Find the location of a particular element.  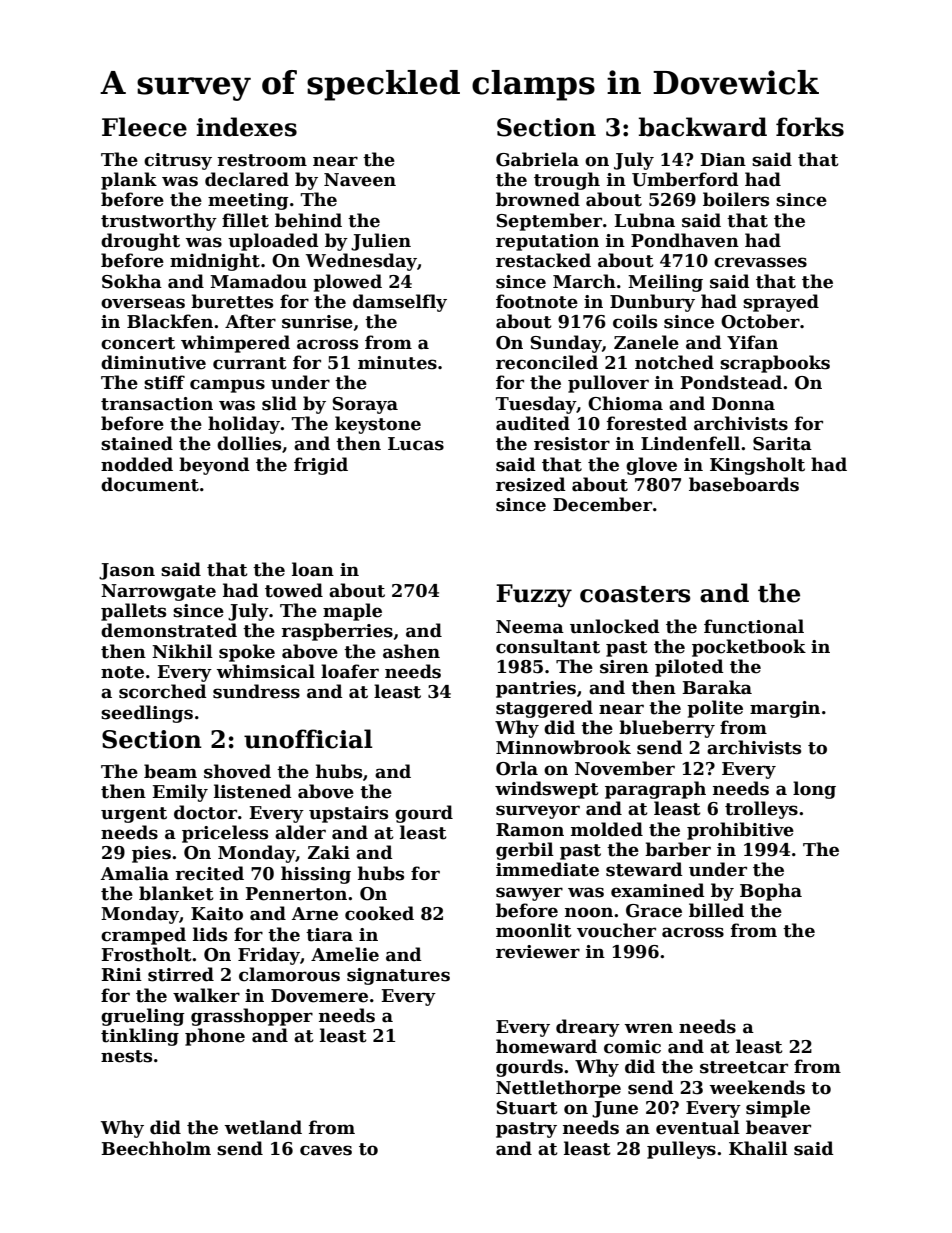

phone is located at coordinates (215, 1037).
